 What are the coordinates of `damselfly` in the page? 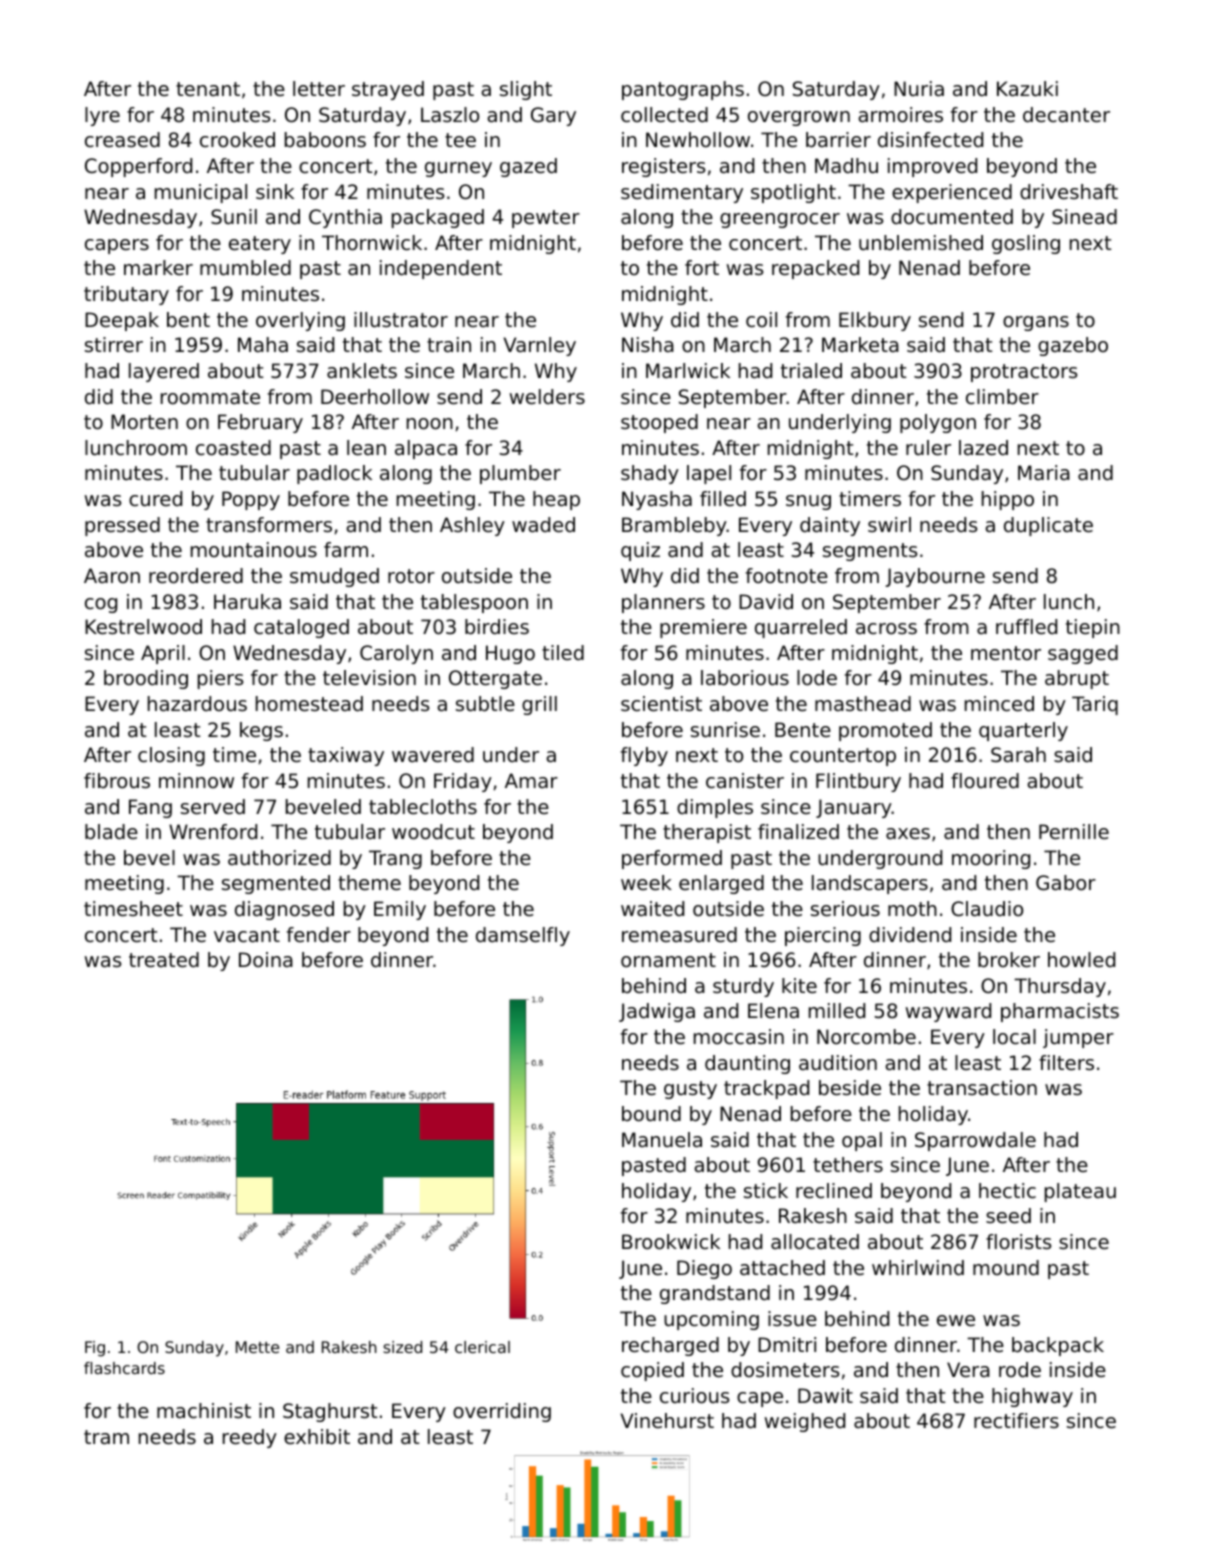 It's located at (523, 936).
